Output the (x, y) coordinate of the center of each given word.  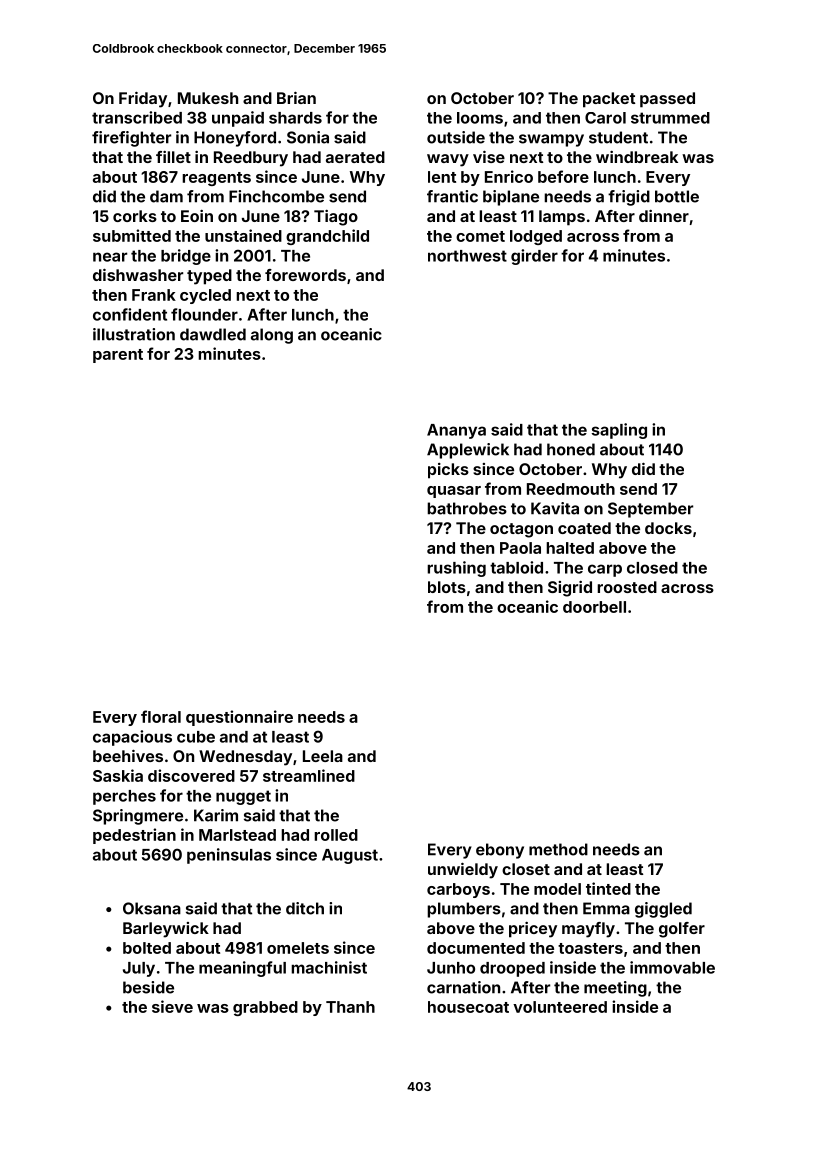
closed (652, 568)
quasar (454, 492)
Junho (451, 968)
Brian (296, 98)
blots (447, 587)
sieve (172, 1006)
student (618, 137)
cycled (205, 296)
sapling (619, 431)
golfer (682, 930)
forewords (305, 275)
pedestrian (134, 836)
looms (480, 118)
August (350, 856)
